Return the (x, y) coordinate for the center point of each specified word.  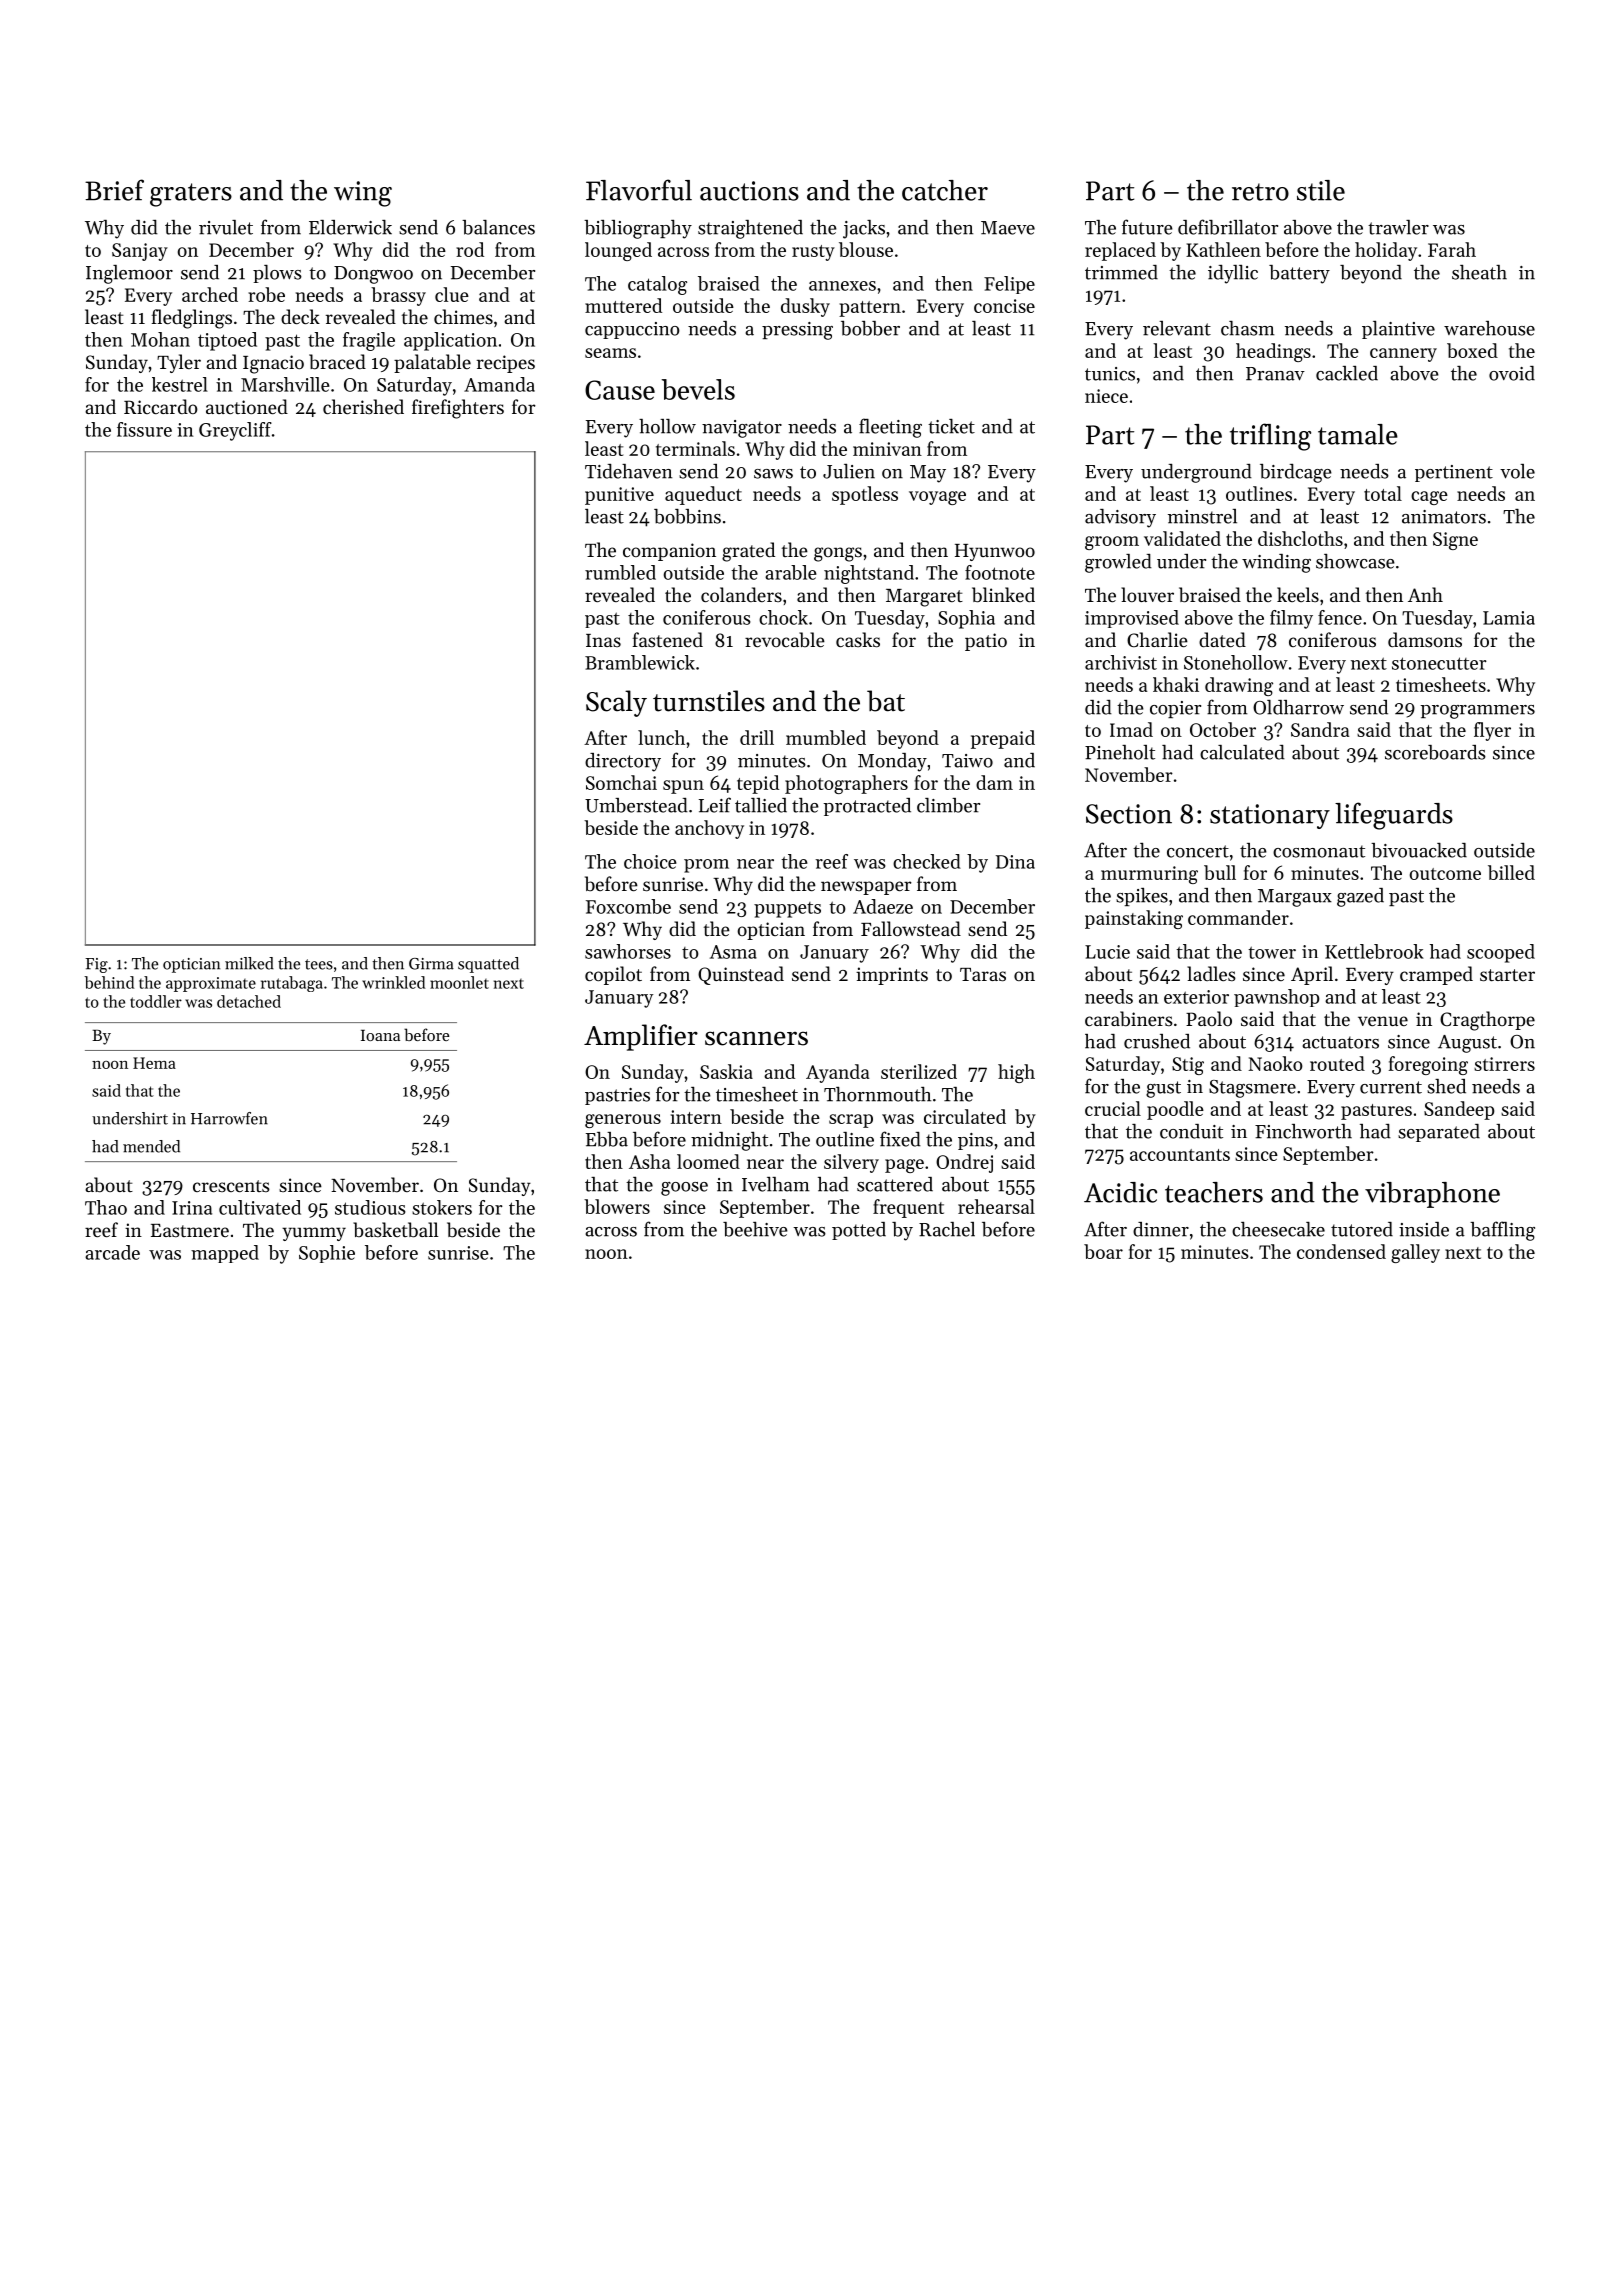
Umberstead (636, 805)
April (1312, 975)
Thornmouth (877, 1094)
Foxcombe (628, 906)
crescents (231, 1186)
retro (1260, 192)
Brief (114, 190)
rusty (813, 253)
